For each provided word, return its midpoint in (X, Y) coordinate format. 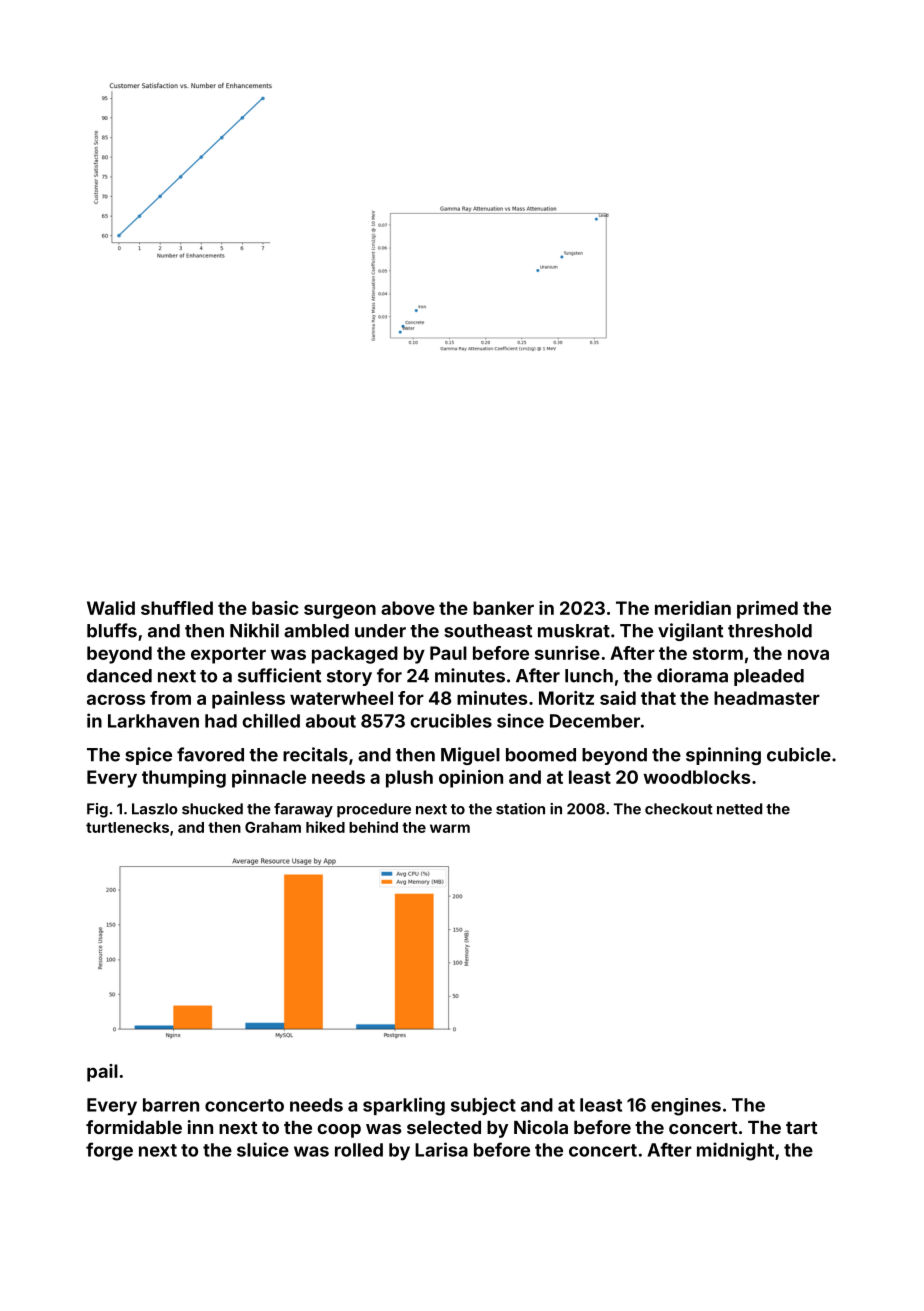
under (380, 631)
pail (102, 1073)
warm (450, 828)
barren (171, 1105)
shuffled (177, 608)
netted (739, 809)
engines (686, 1107)
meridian (693, 608)
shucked (212, 809)
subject (483, 1106)
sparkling (404, 1106)
